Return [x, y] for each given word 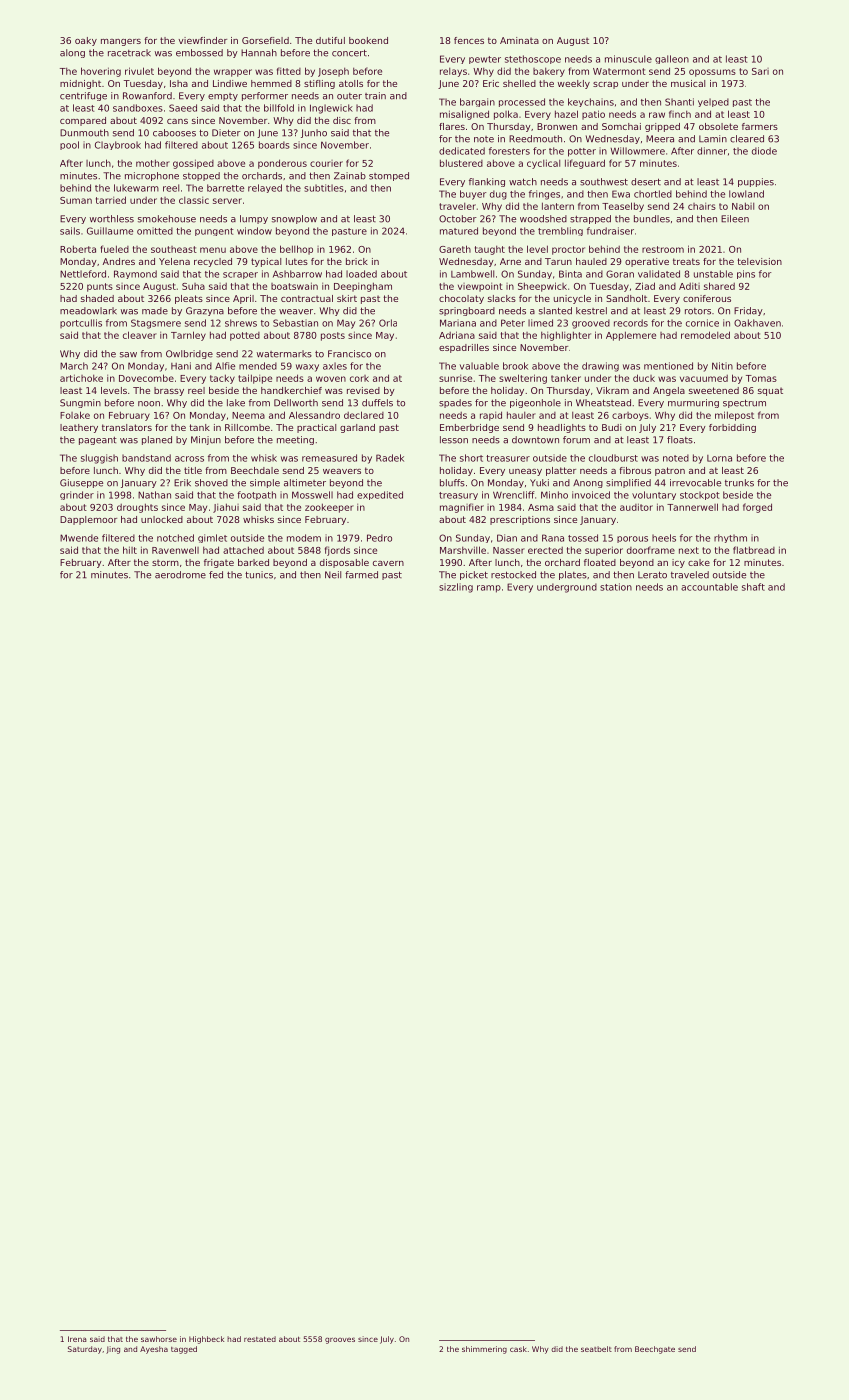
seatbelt [596, 1349]
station [616, 587]
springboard [467, 311]
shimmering [484, 1350]
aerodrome [180, 575]
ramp [489, 589]
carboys [630, 416]
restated [260, 1339]
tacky [222, 379]
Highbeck [206, 1340]
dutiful [330, 40]
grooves [340, 1340]
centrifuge [83, 96]
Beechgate [655, 1350]
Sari [760, 71]
